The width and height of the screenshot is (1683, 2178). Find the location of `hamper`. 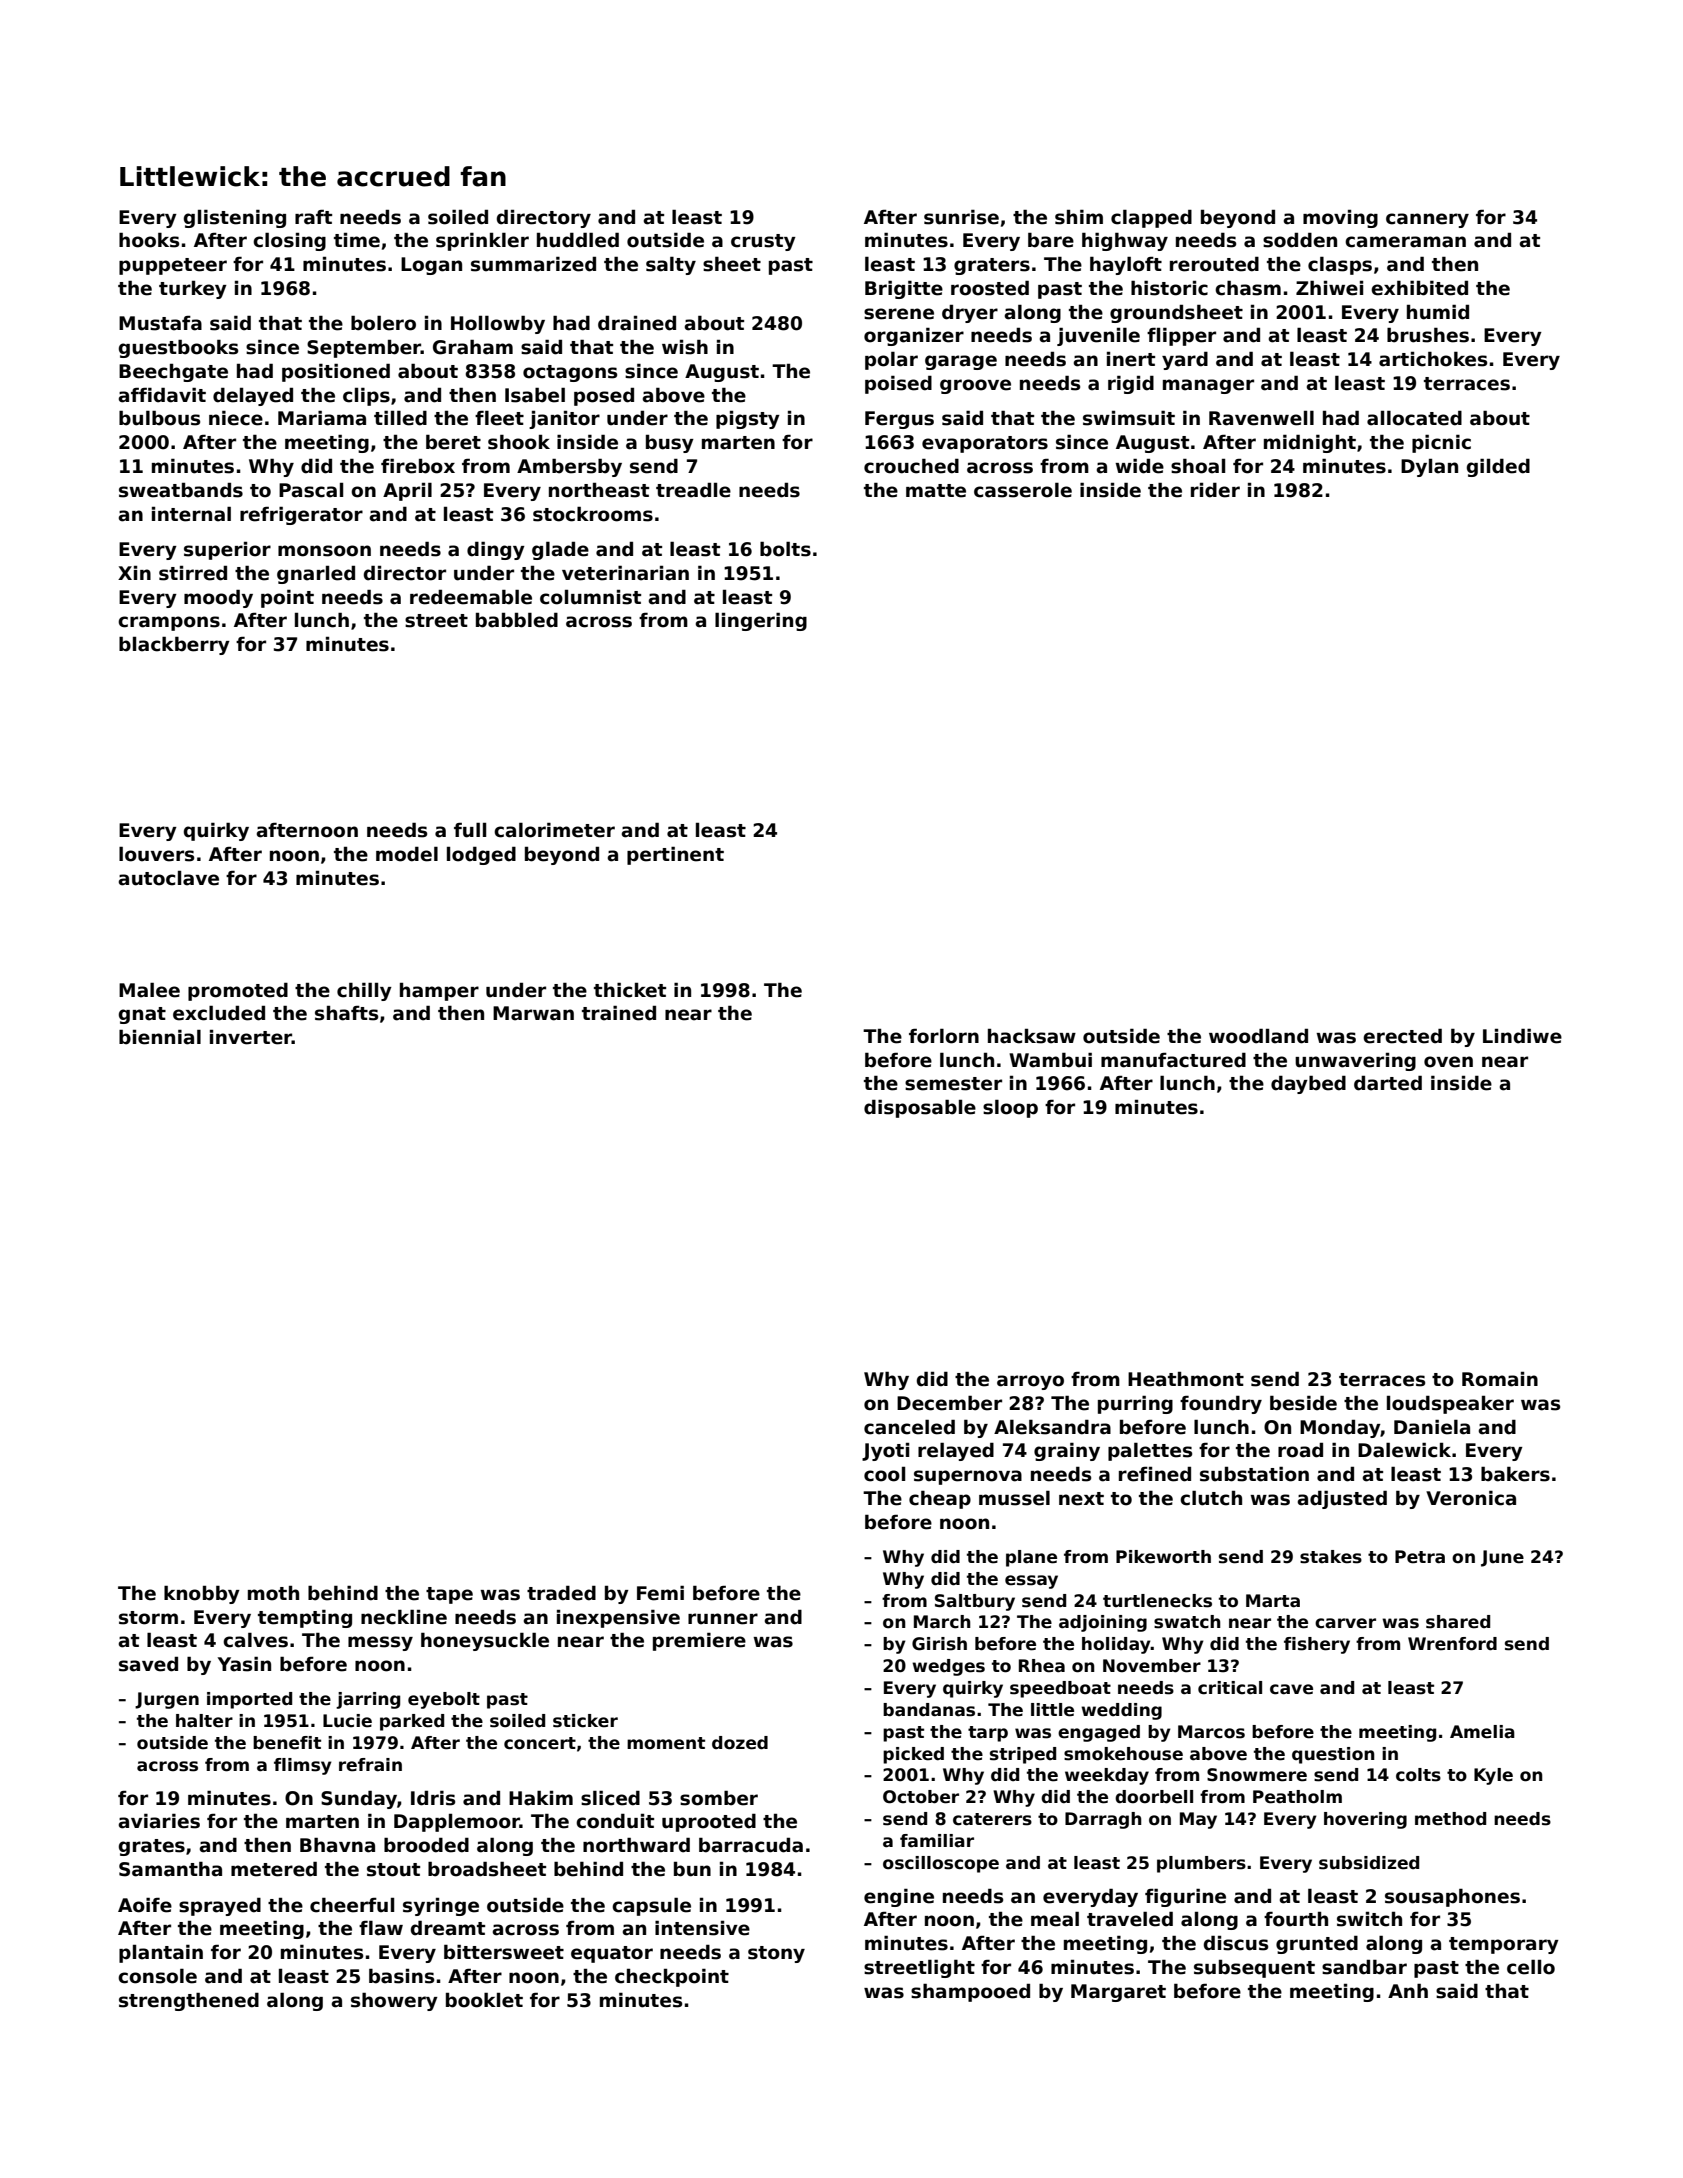

hamper is located at coordinates (439, 991).
